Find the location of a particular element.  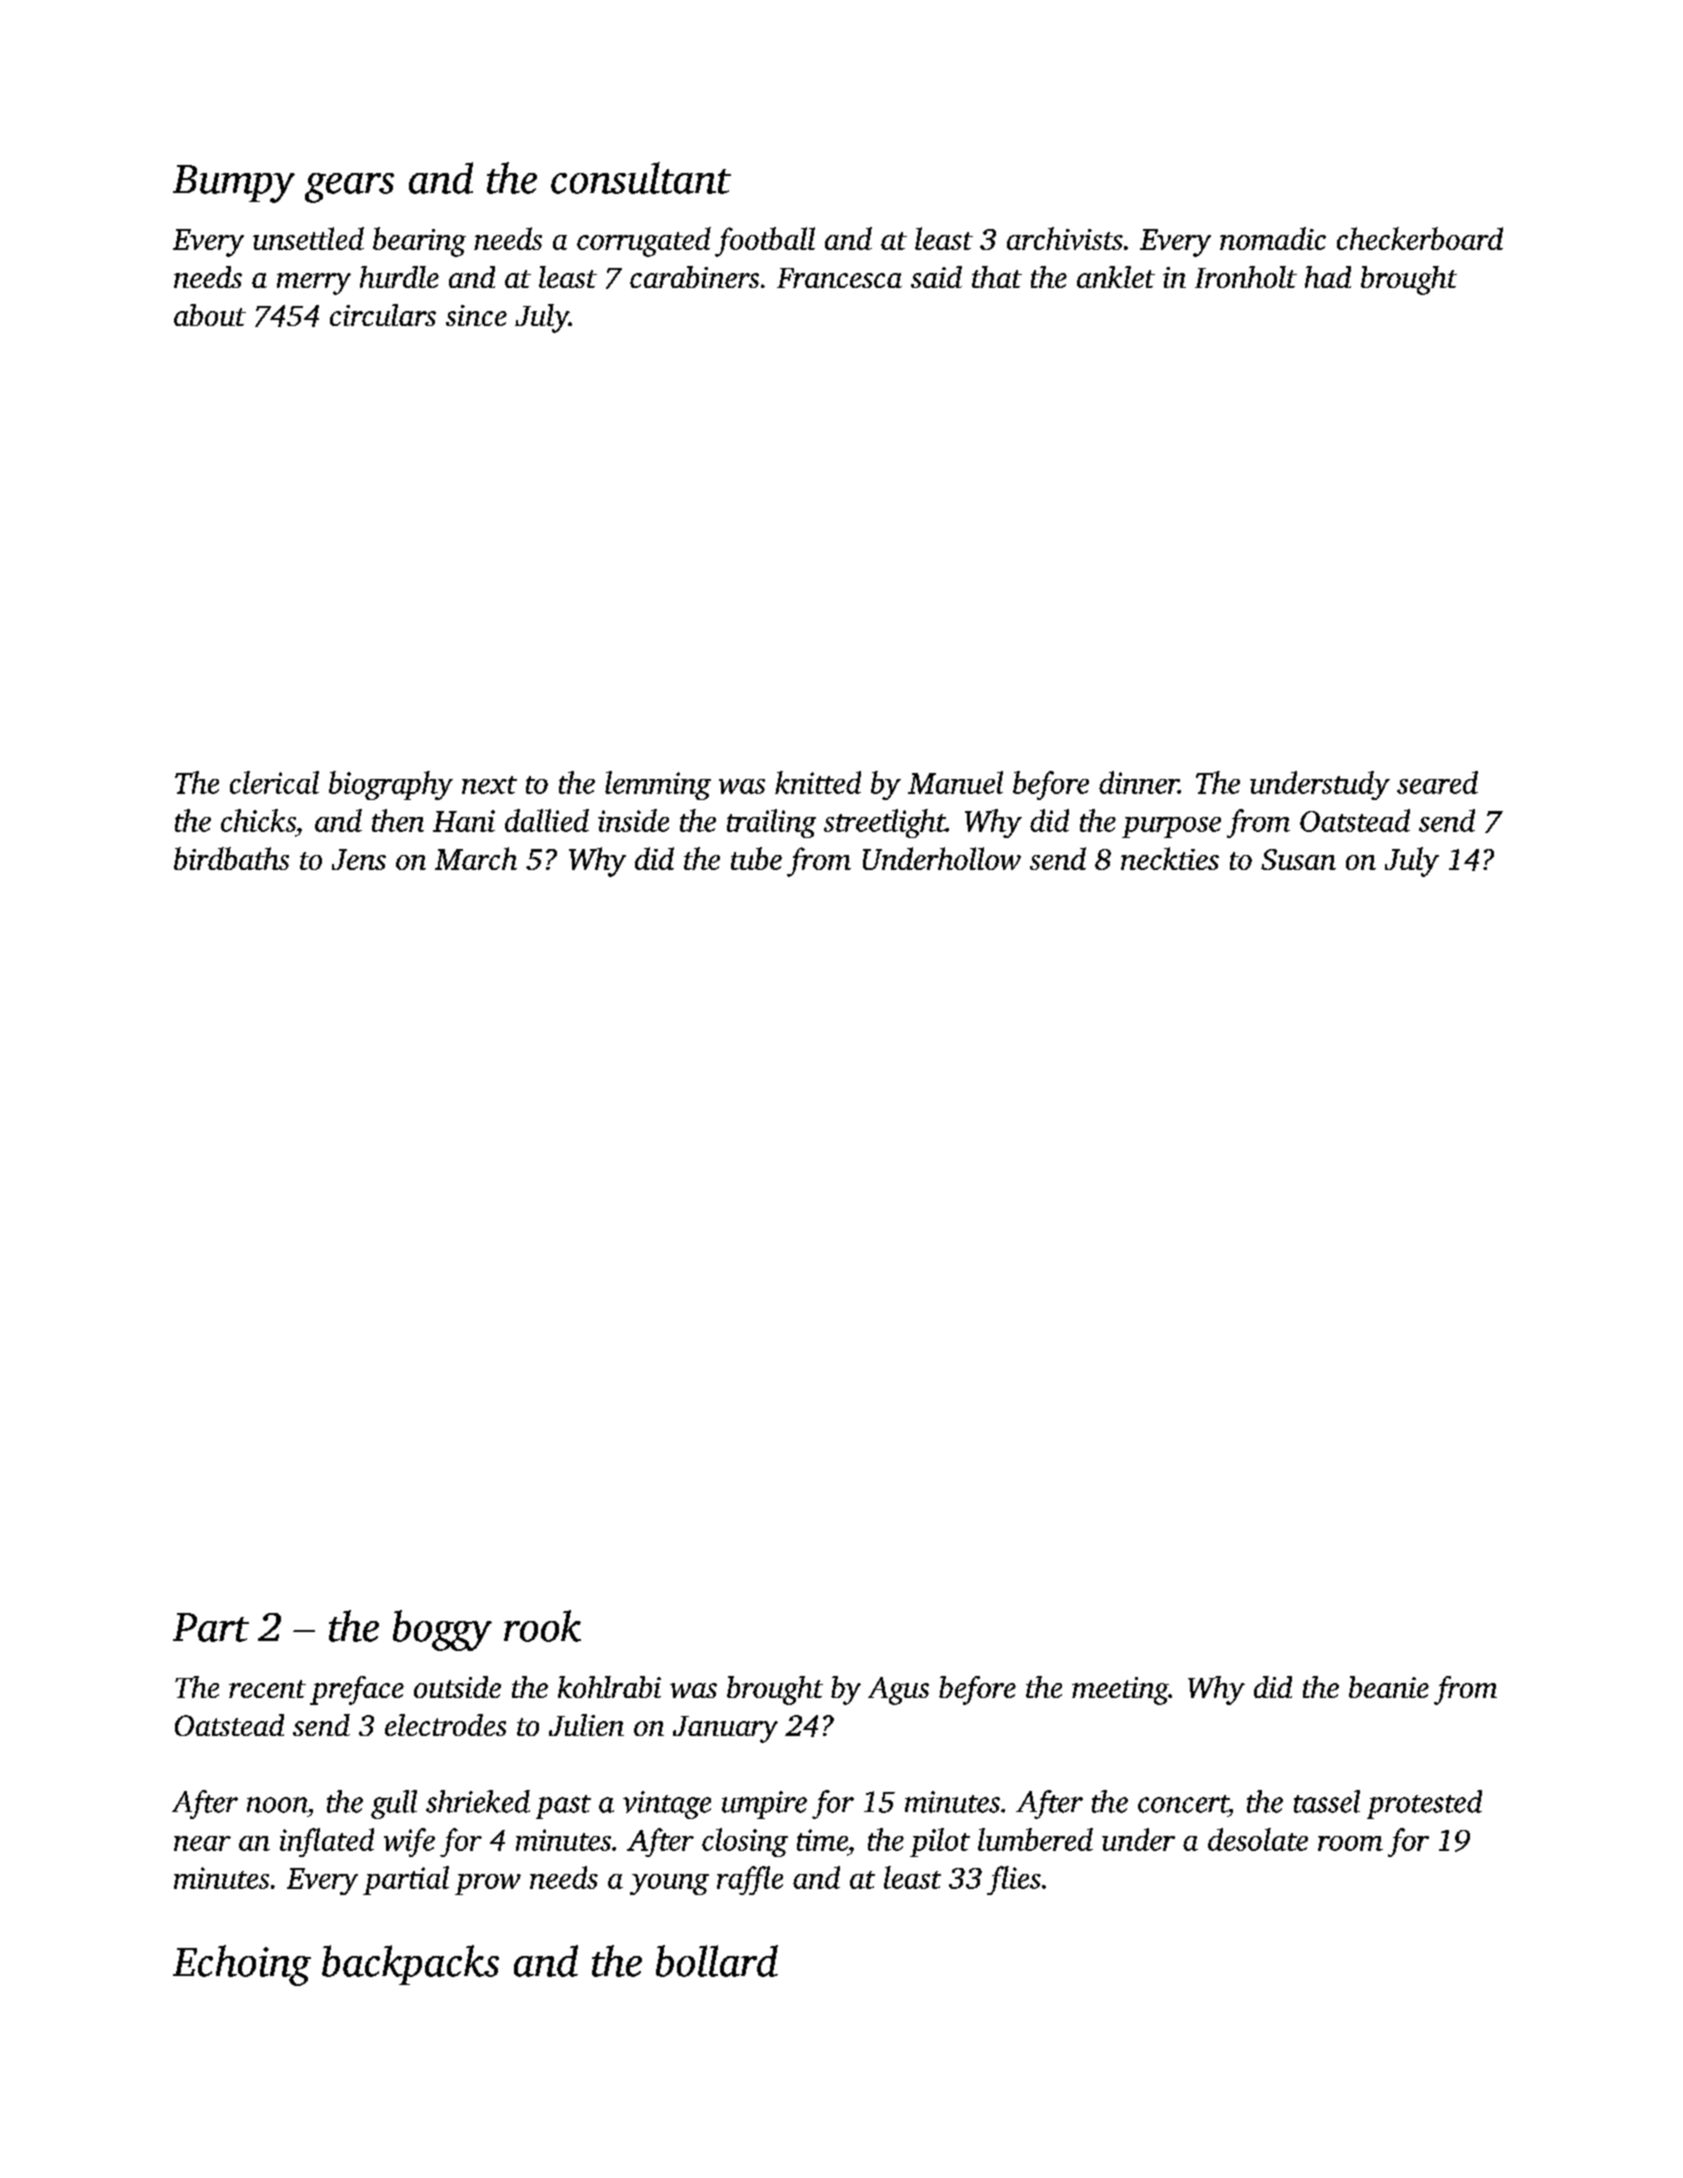

inflated is located at coordinates (327, 1842).
